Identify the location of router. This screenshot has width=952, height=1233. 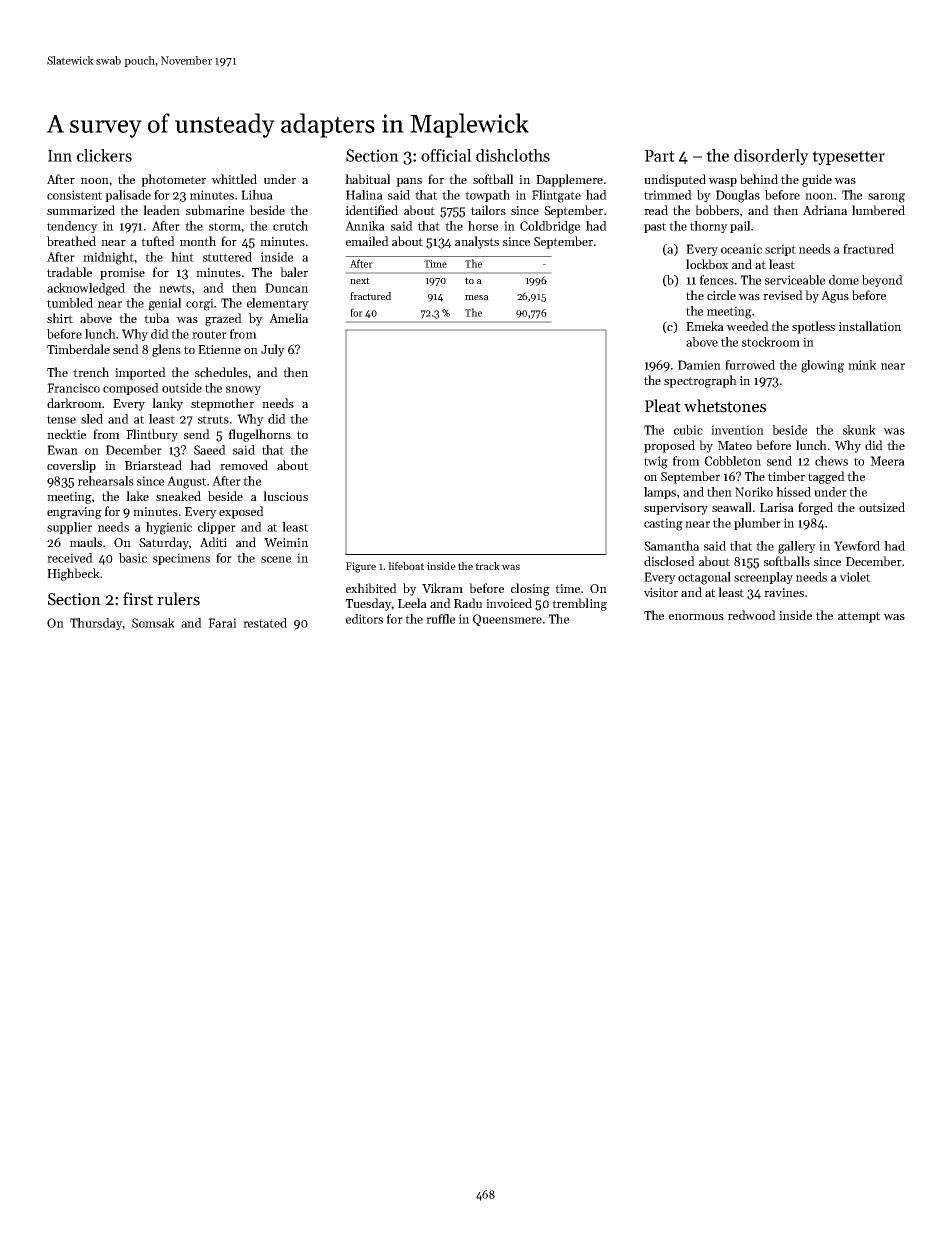
(209, 334).
